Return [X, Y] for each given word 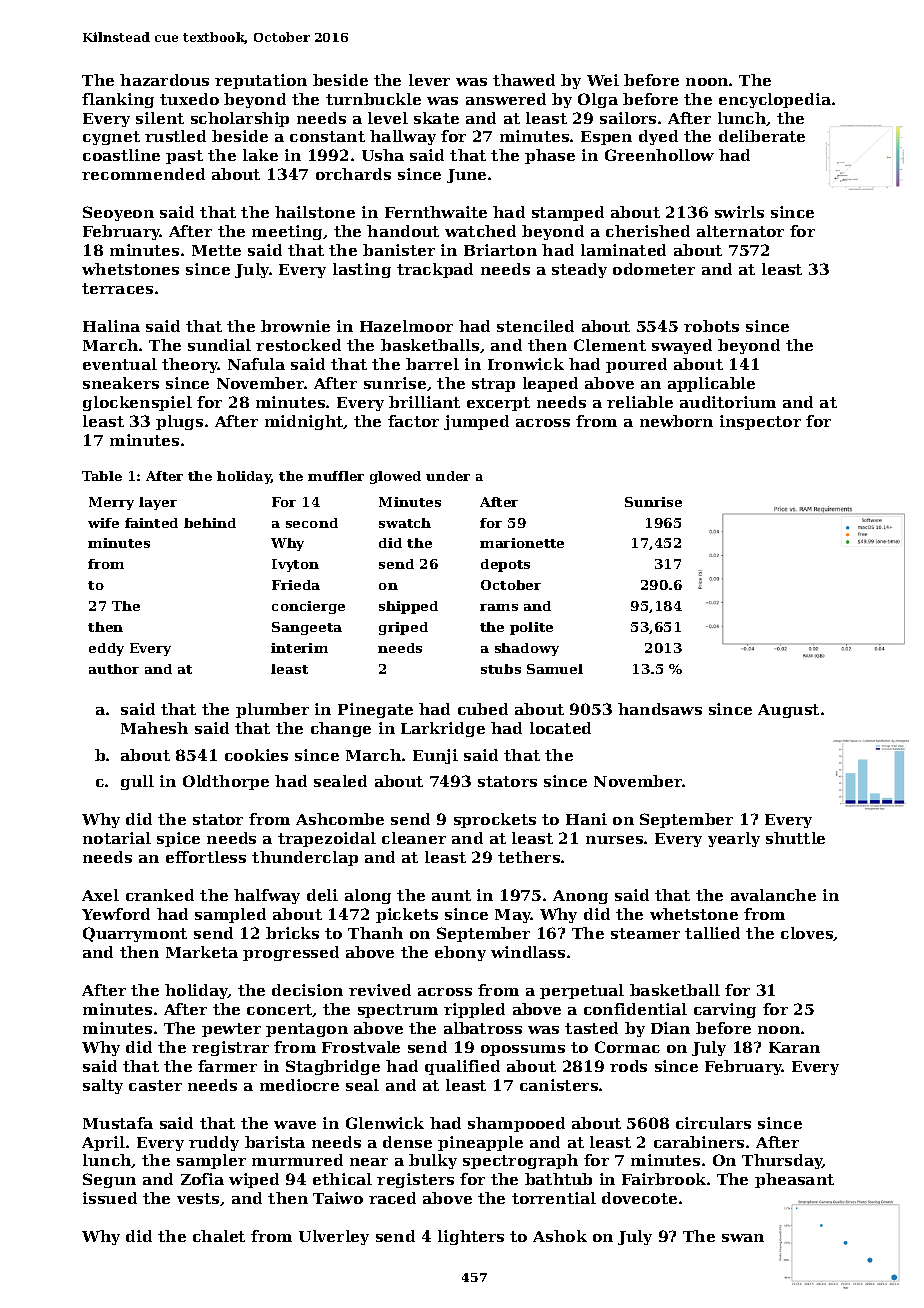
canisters [559, 1085]
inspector [760, 422]
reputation [261, 81]
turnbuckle [373, 99]
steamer [645, 933]
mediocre [299, 1085]
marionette [522, 543]
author [114, 669]
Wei [603, 80]
